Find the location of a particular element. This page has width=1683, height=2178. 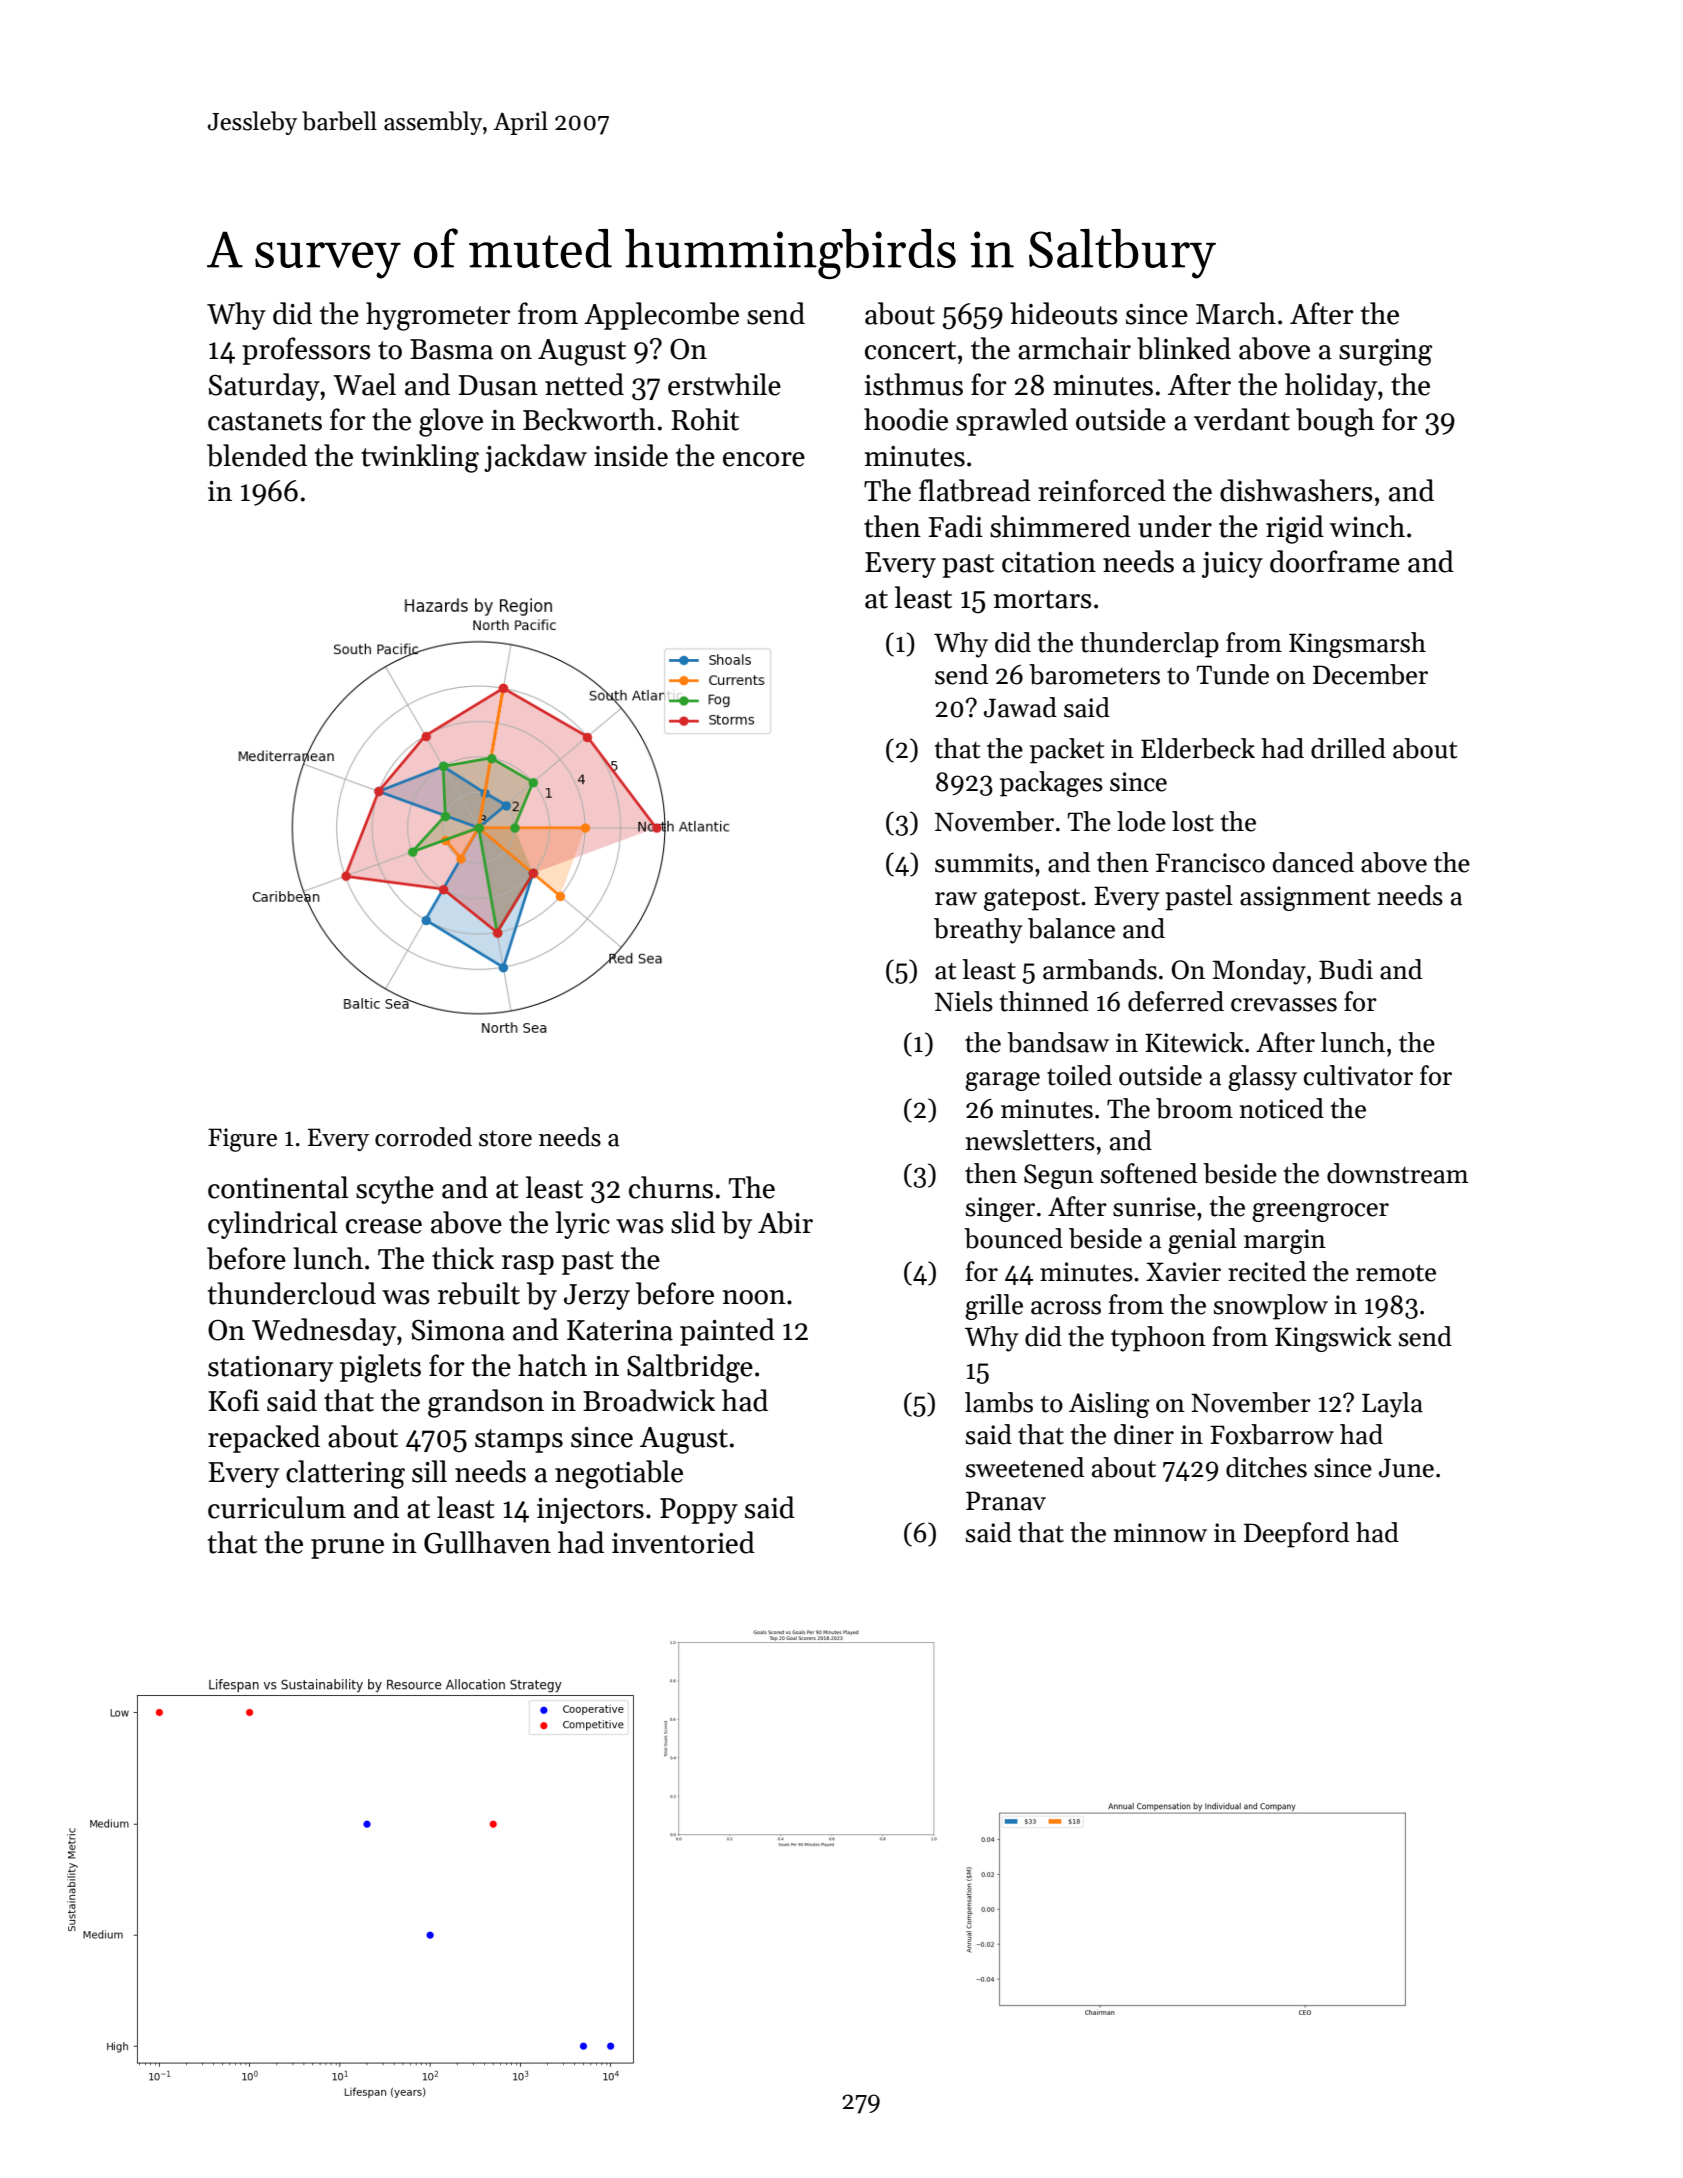

Abir is located at coordinates (785, 1222).
